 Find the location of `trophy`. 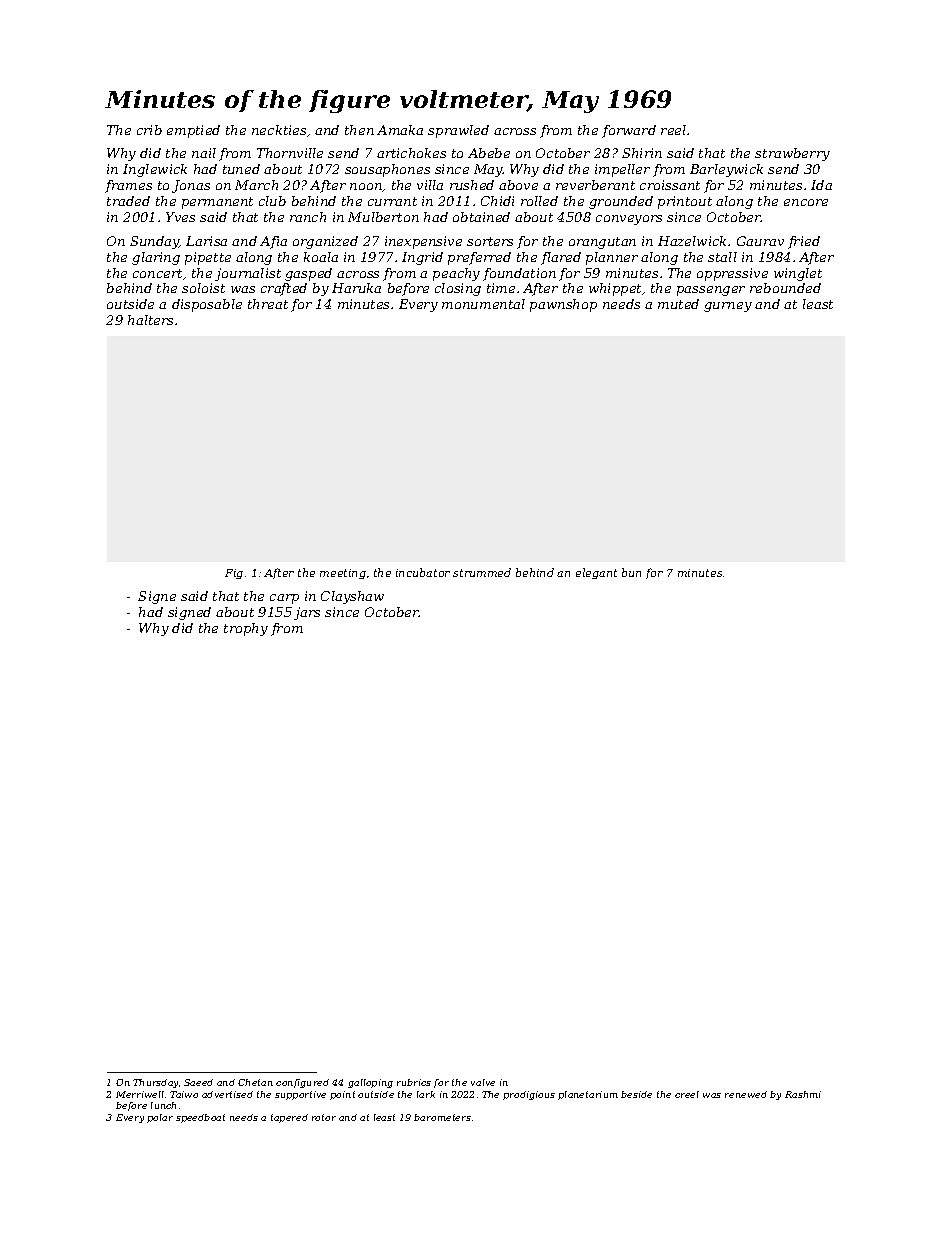

trophy is located at coordinates (246, 629).
